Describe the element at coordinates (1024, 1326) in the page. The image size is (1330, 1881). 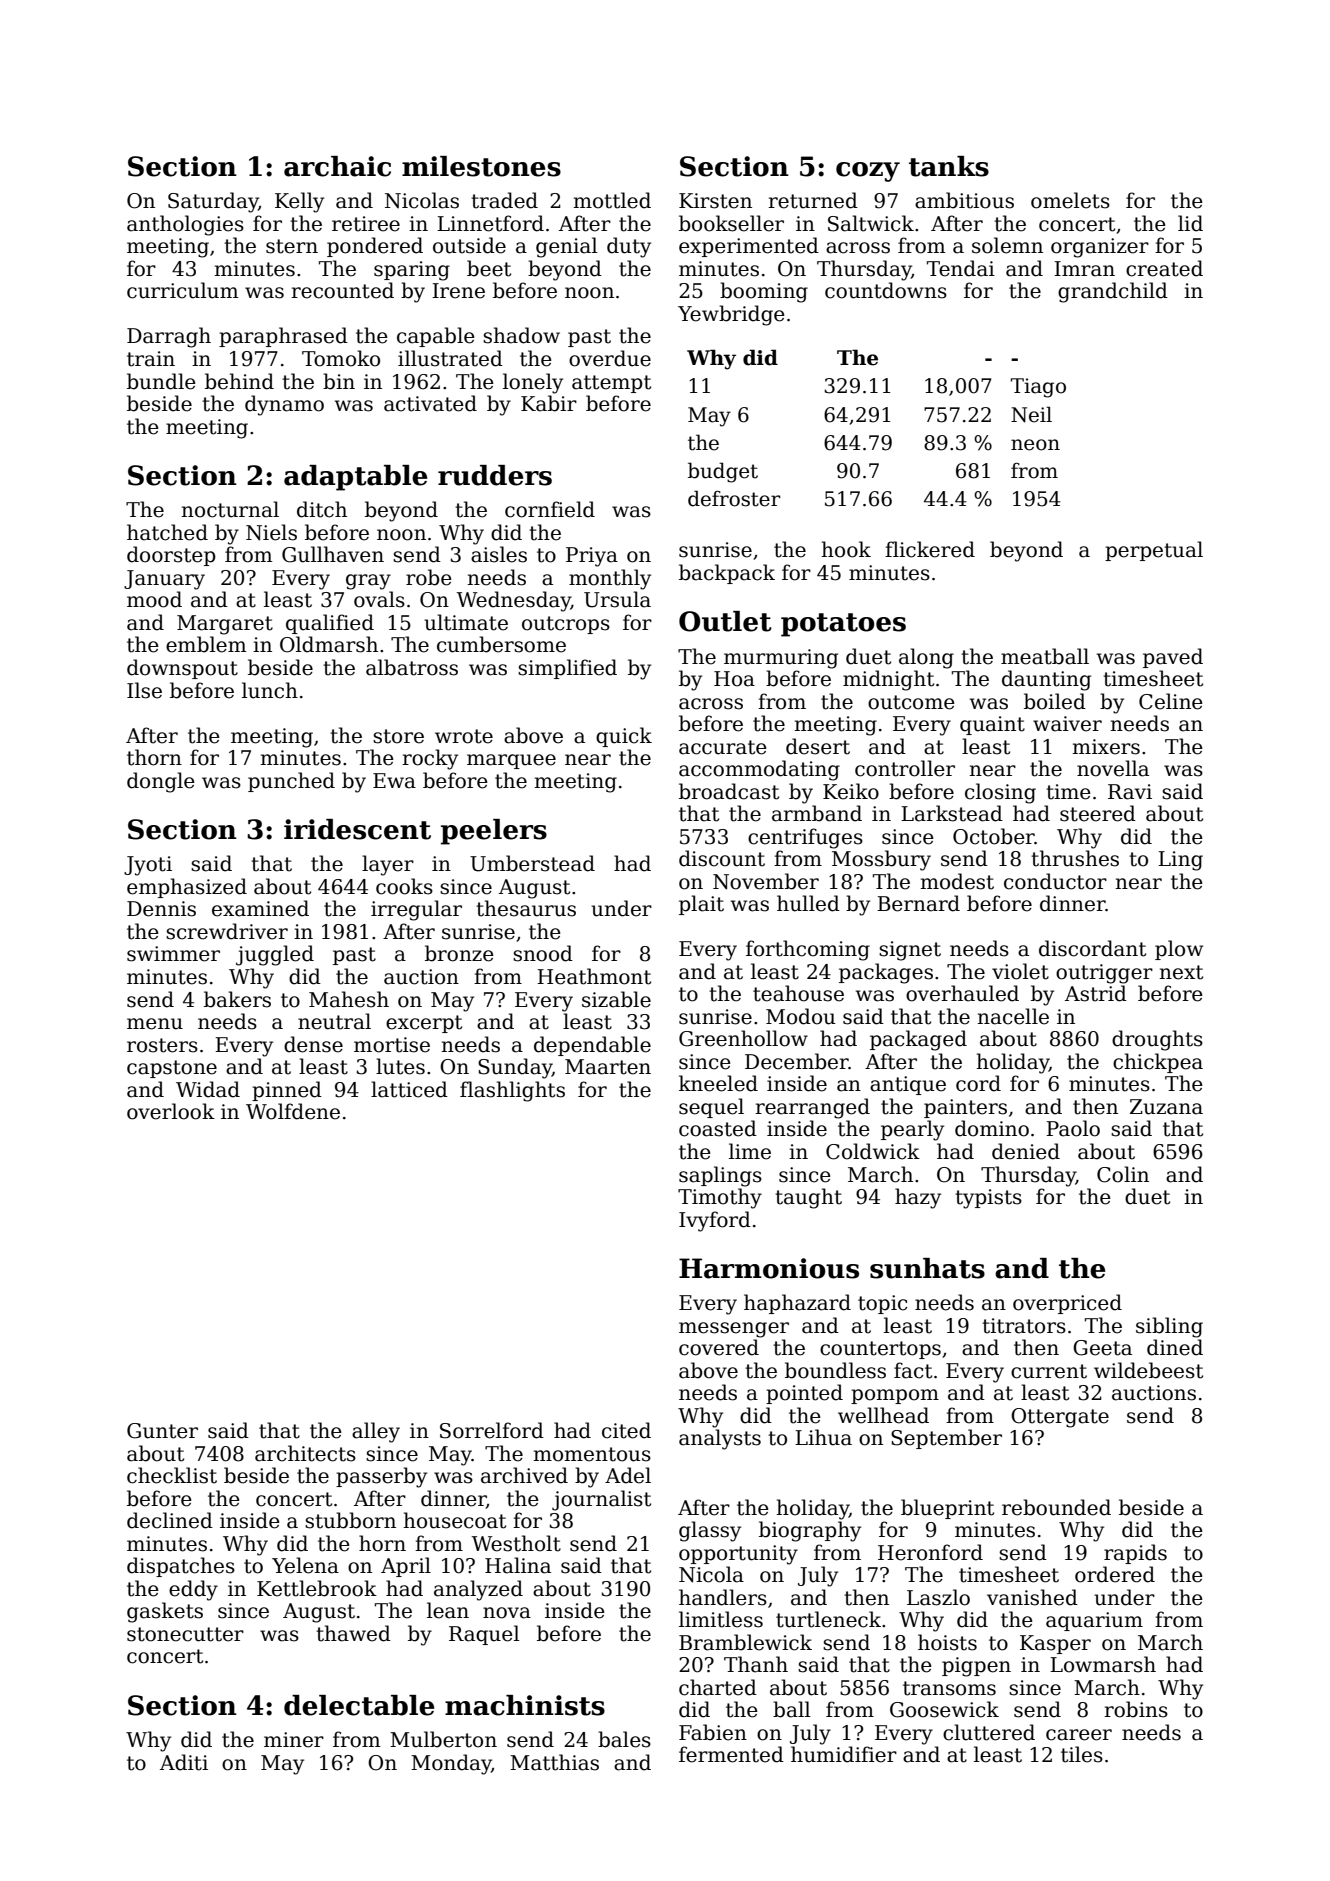
I see `titrators` at that location.
